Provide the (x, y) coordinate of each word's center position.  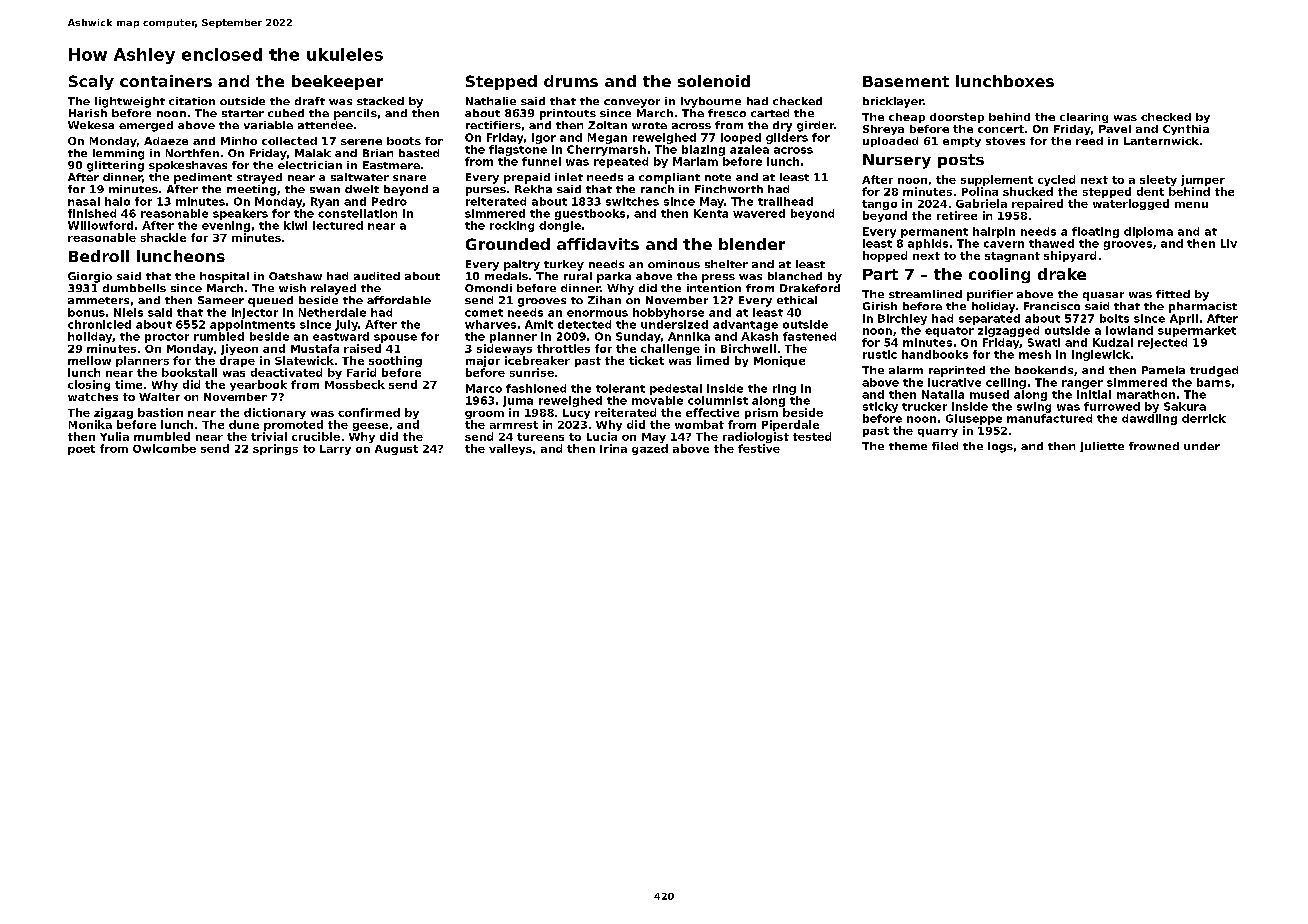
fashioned (536, 388)
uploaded (890, 142)
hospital (224, 277)
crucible (316, 436)
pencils (355, 114)
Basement (906, 81)
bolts (1114, 318)
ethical (797, 300)
